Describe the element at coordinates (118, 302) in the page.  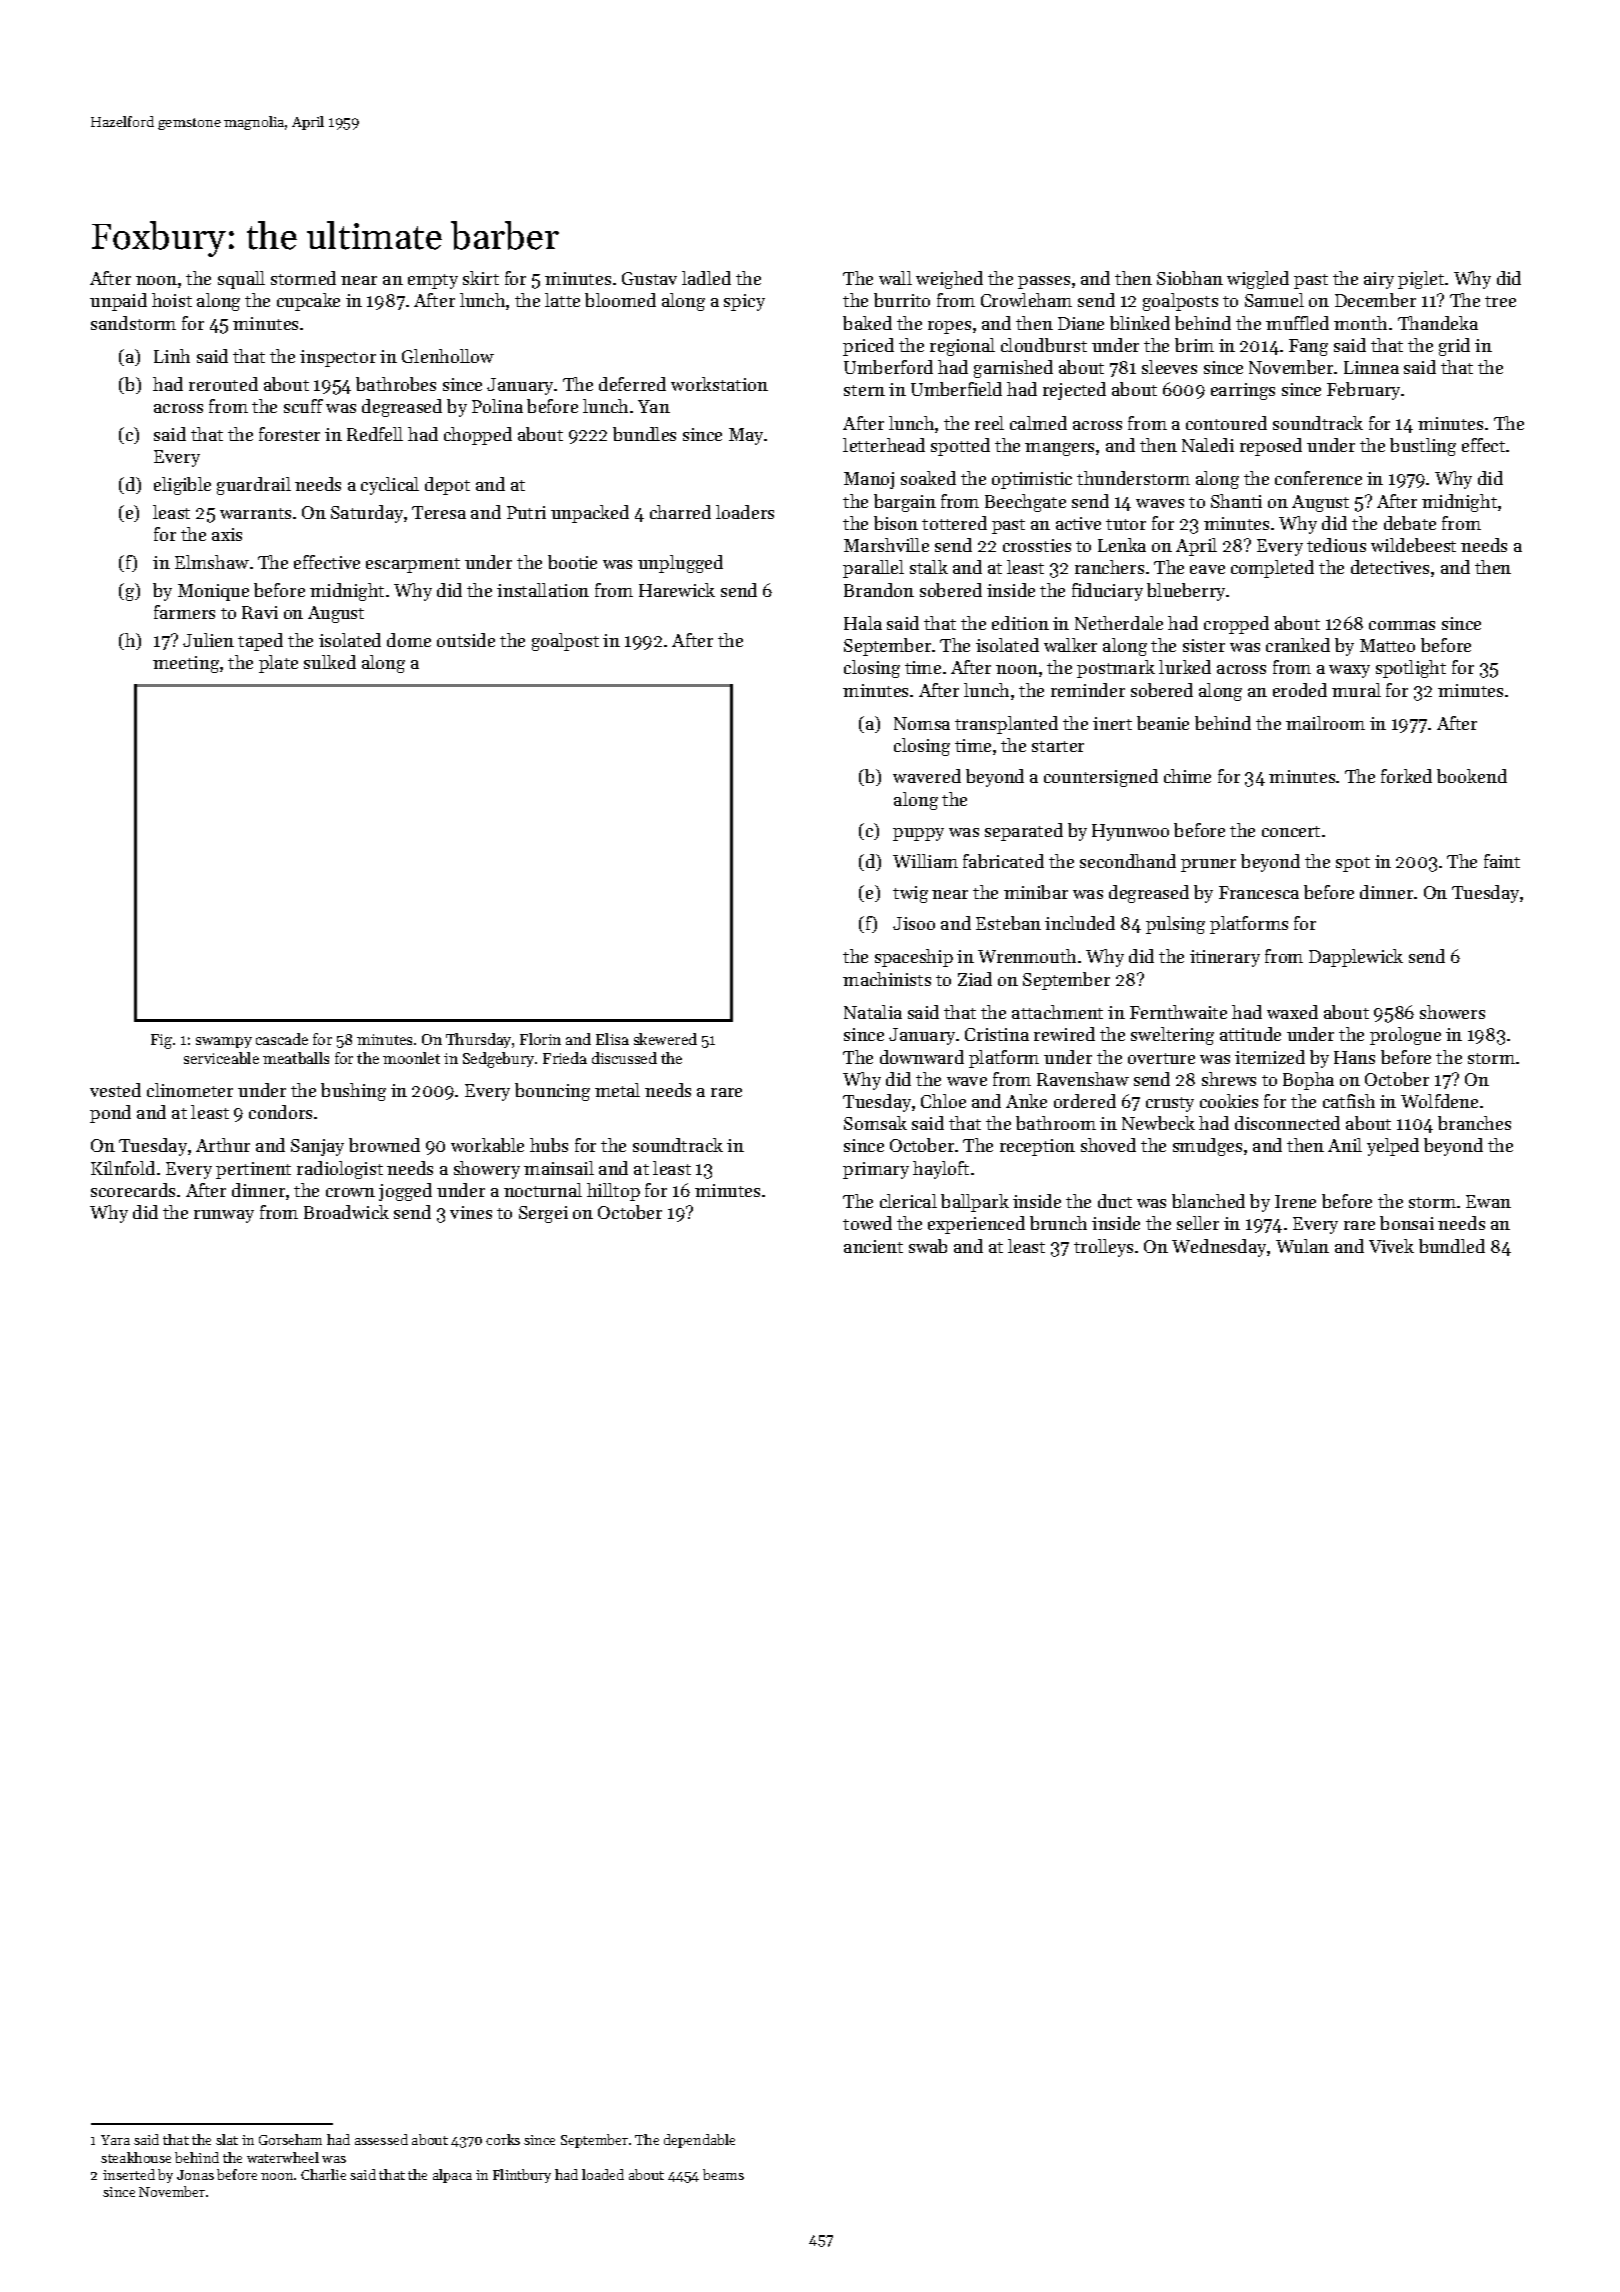
I see `unpaid` at that location.
